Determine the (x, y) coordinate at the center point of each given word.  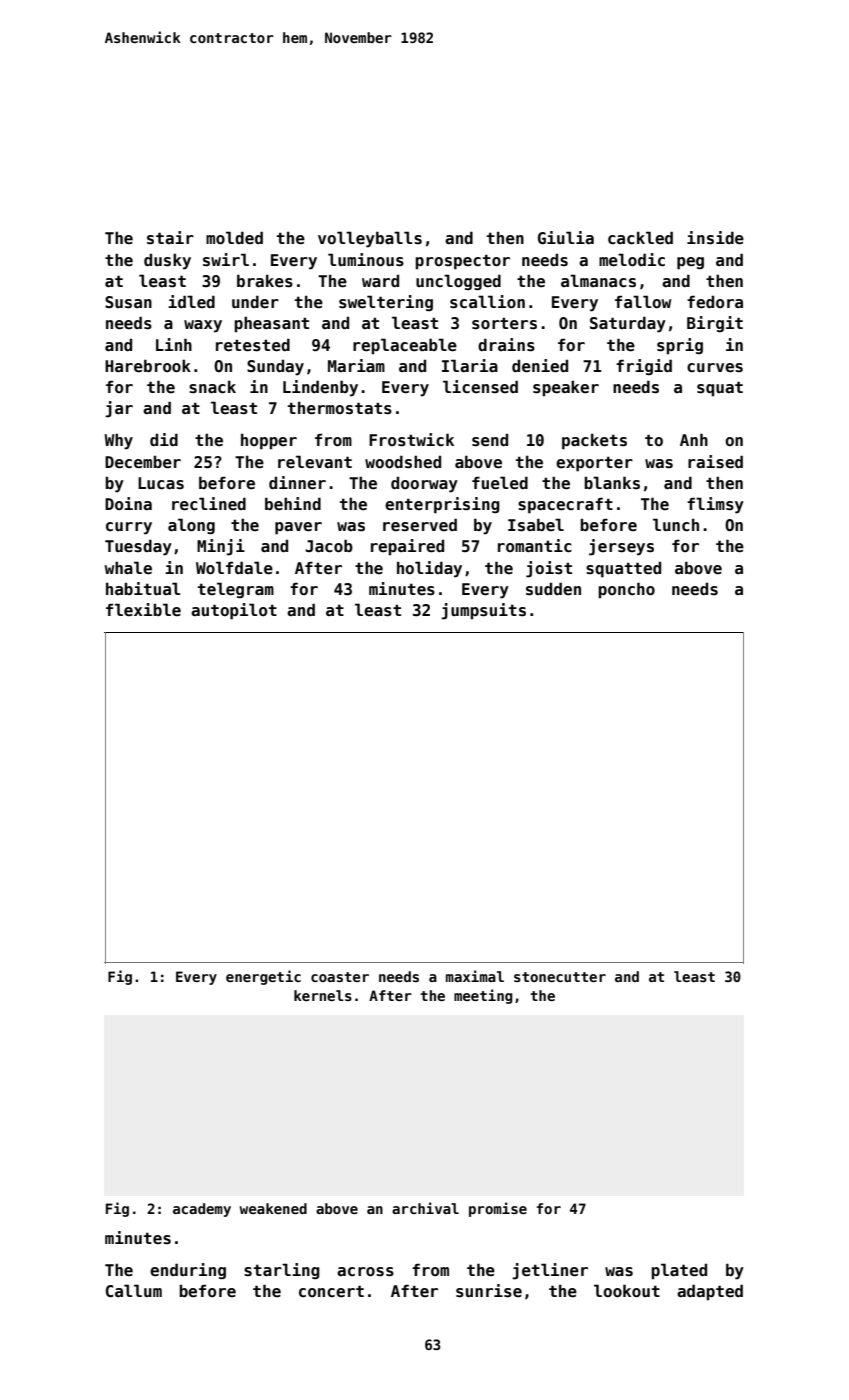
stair (170, 238)
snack (212, 387)
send (490, 440)
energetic (263, 977)
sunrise (489, 1291)
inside (715, 238)
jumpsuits (483, 611)
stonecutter (560, 977)
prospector (462, 262)
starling (282, 1271)
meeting (483, 996)
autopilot (234, 611)
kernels (323, 995)
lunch (676, 525)
